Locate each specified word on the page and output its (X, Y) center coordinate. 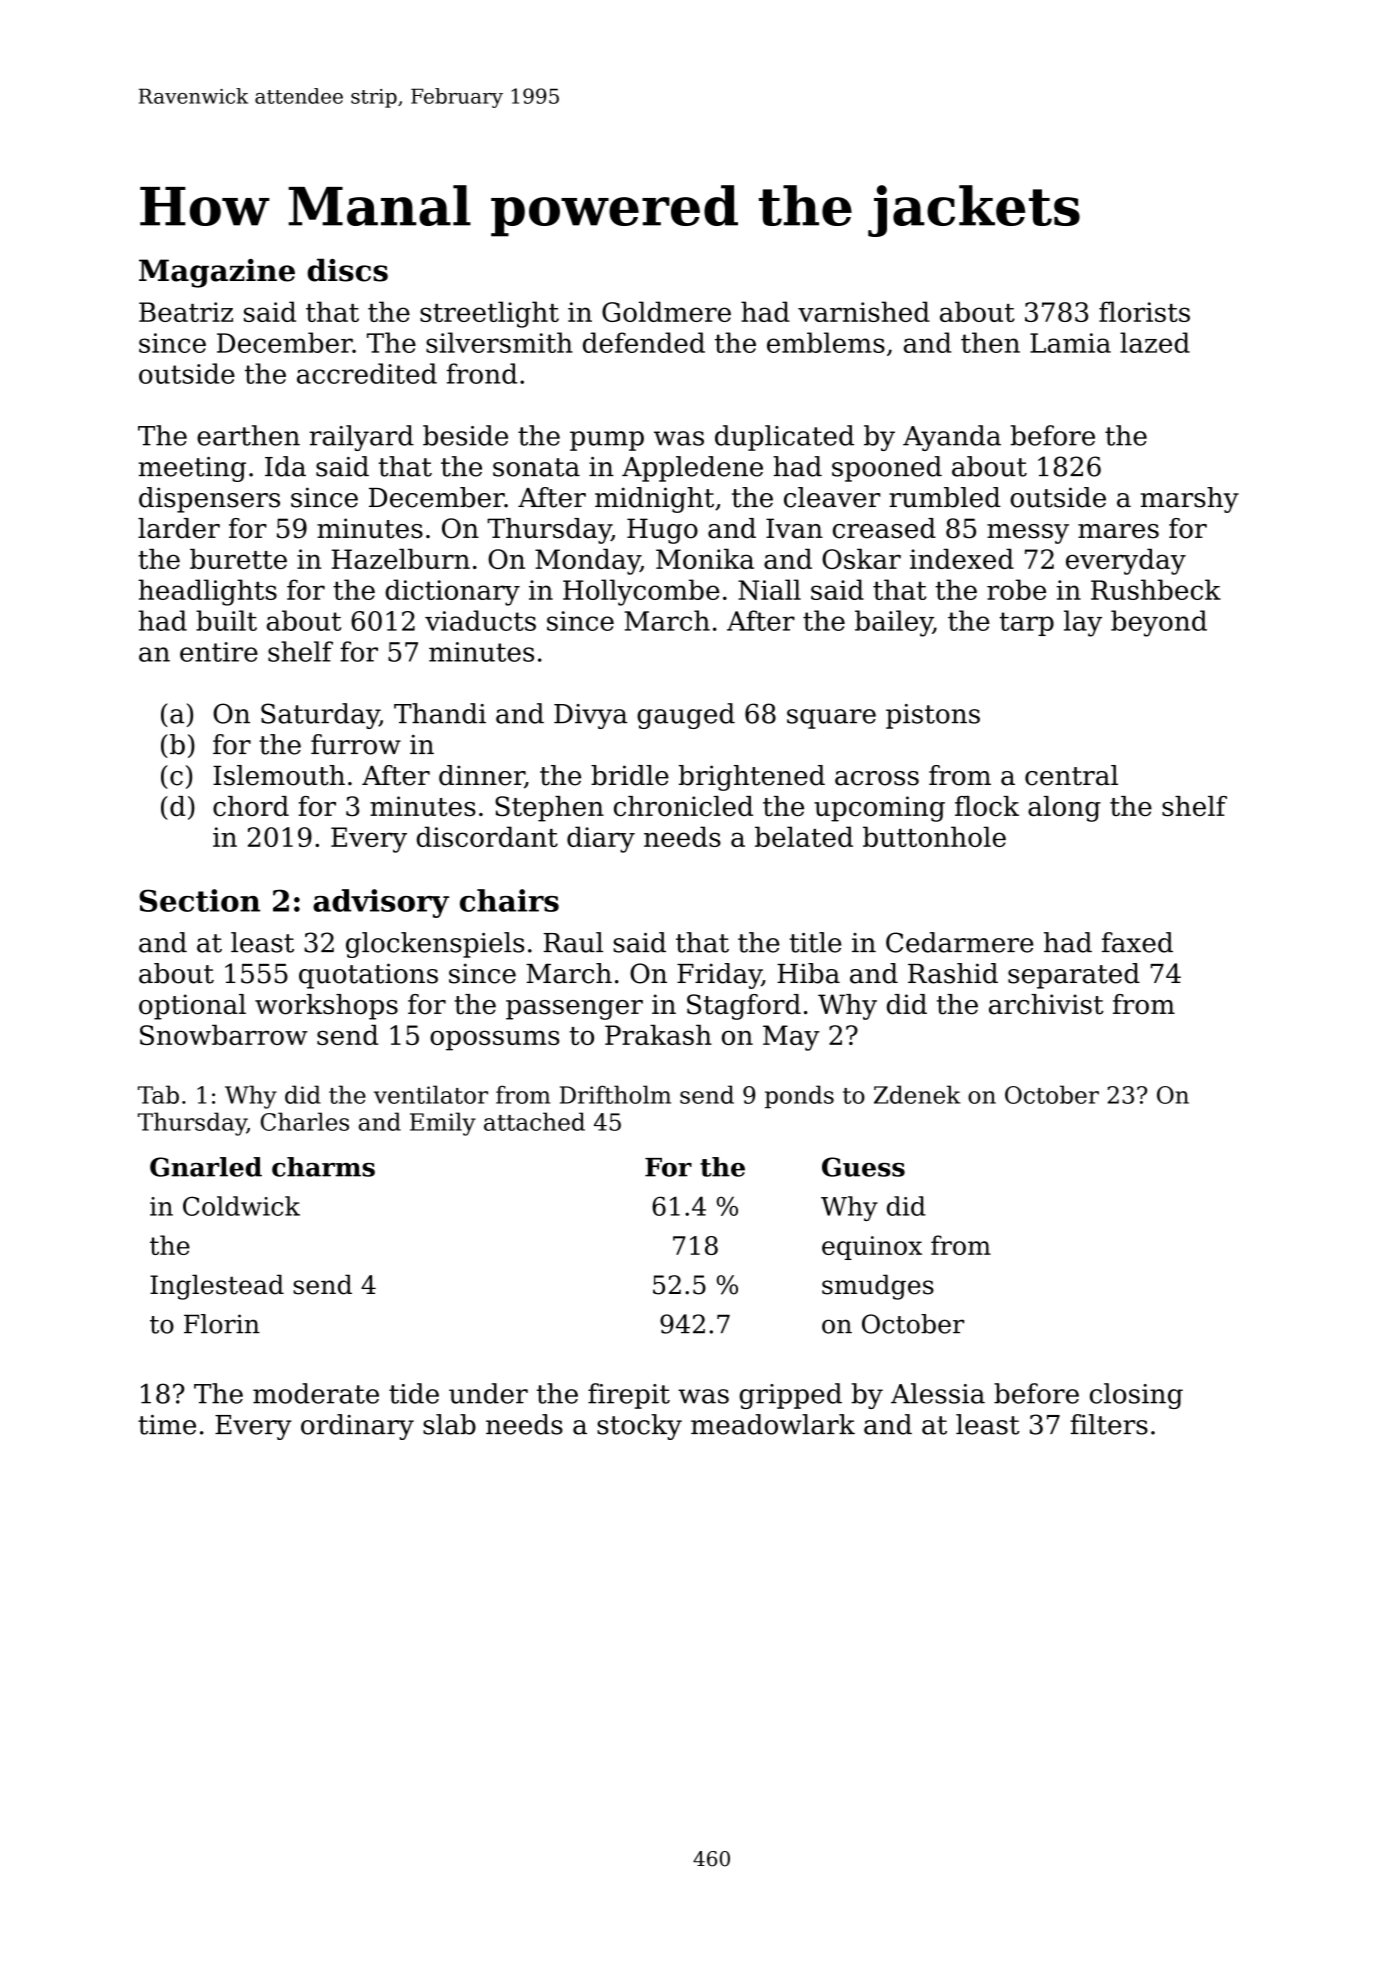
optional (192, 1007)
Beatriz (186, 312)
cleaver (832, 497)
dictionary (452, 592)
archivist (1046, 1004)
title (815, 942)
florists (1144, 311)
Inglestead (217, 1287)
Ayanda (952, 438)
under (488, 1393)
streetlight (489, 314)
